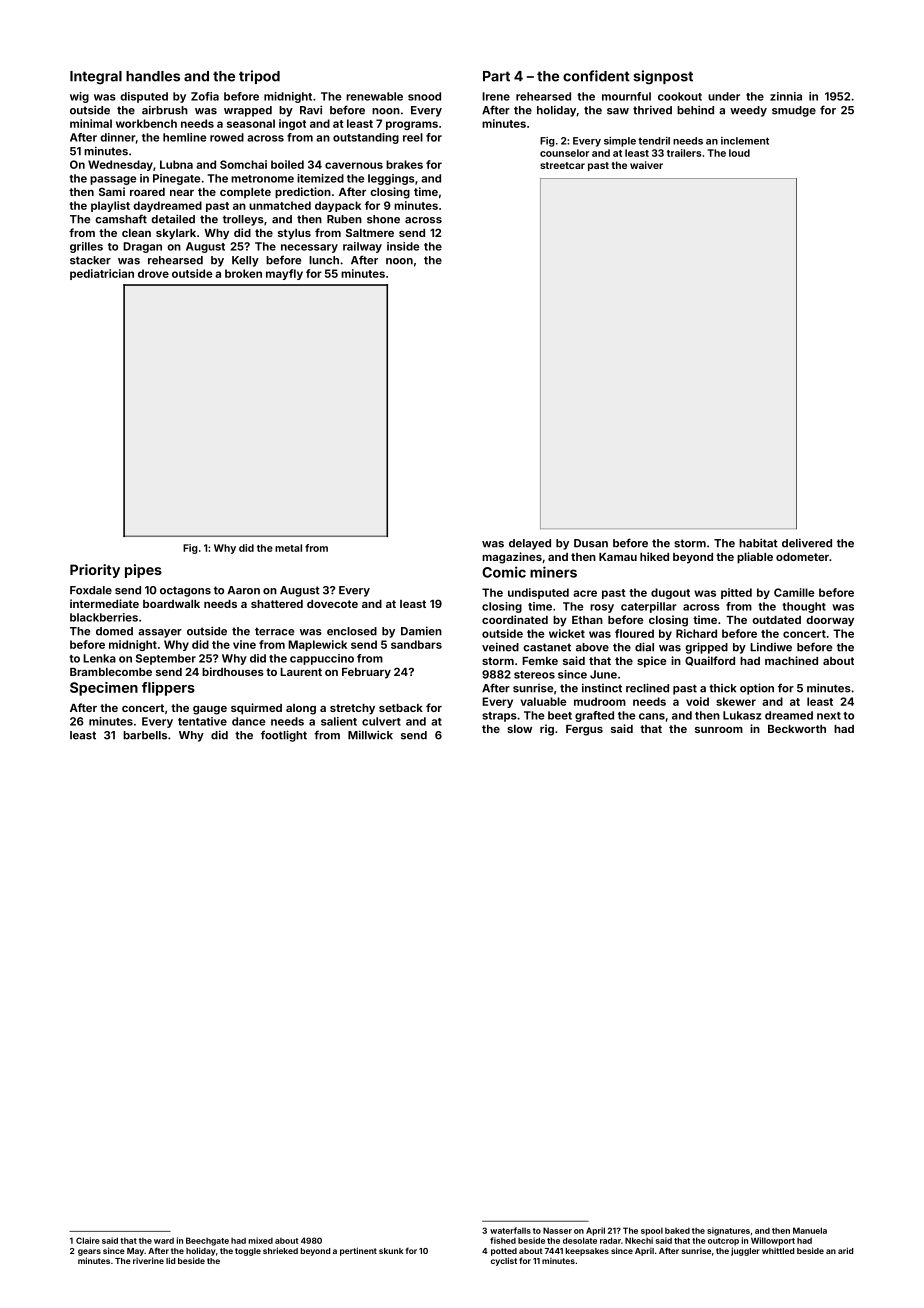 The width and height of the image is (924, 1308). I want to click on cans, so click(652, 716).
